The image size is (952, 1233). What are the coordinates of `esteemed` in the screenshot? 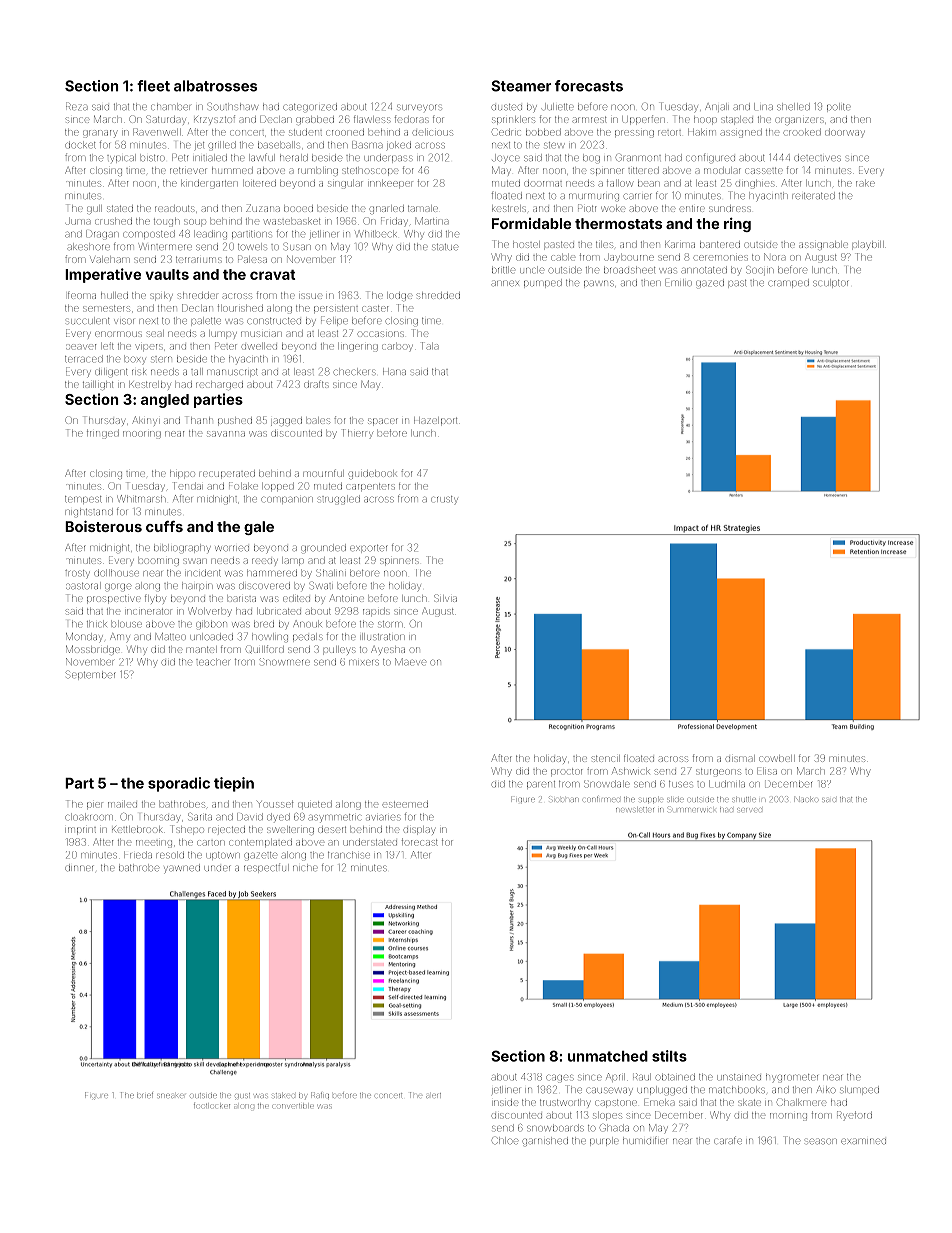 It's located at (405, 804).
